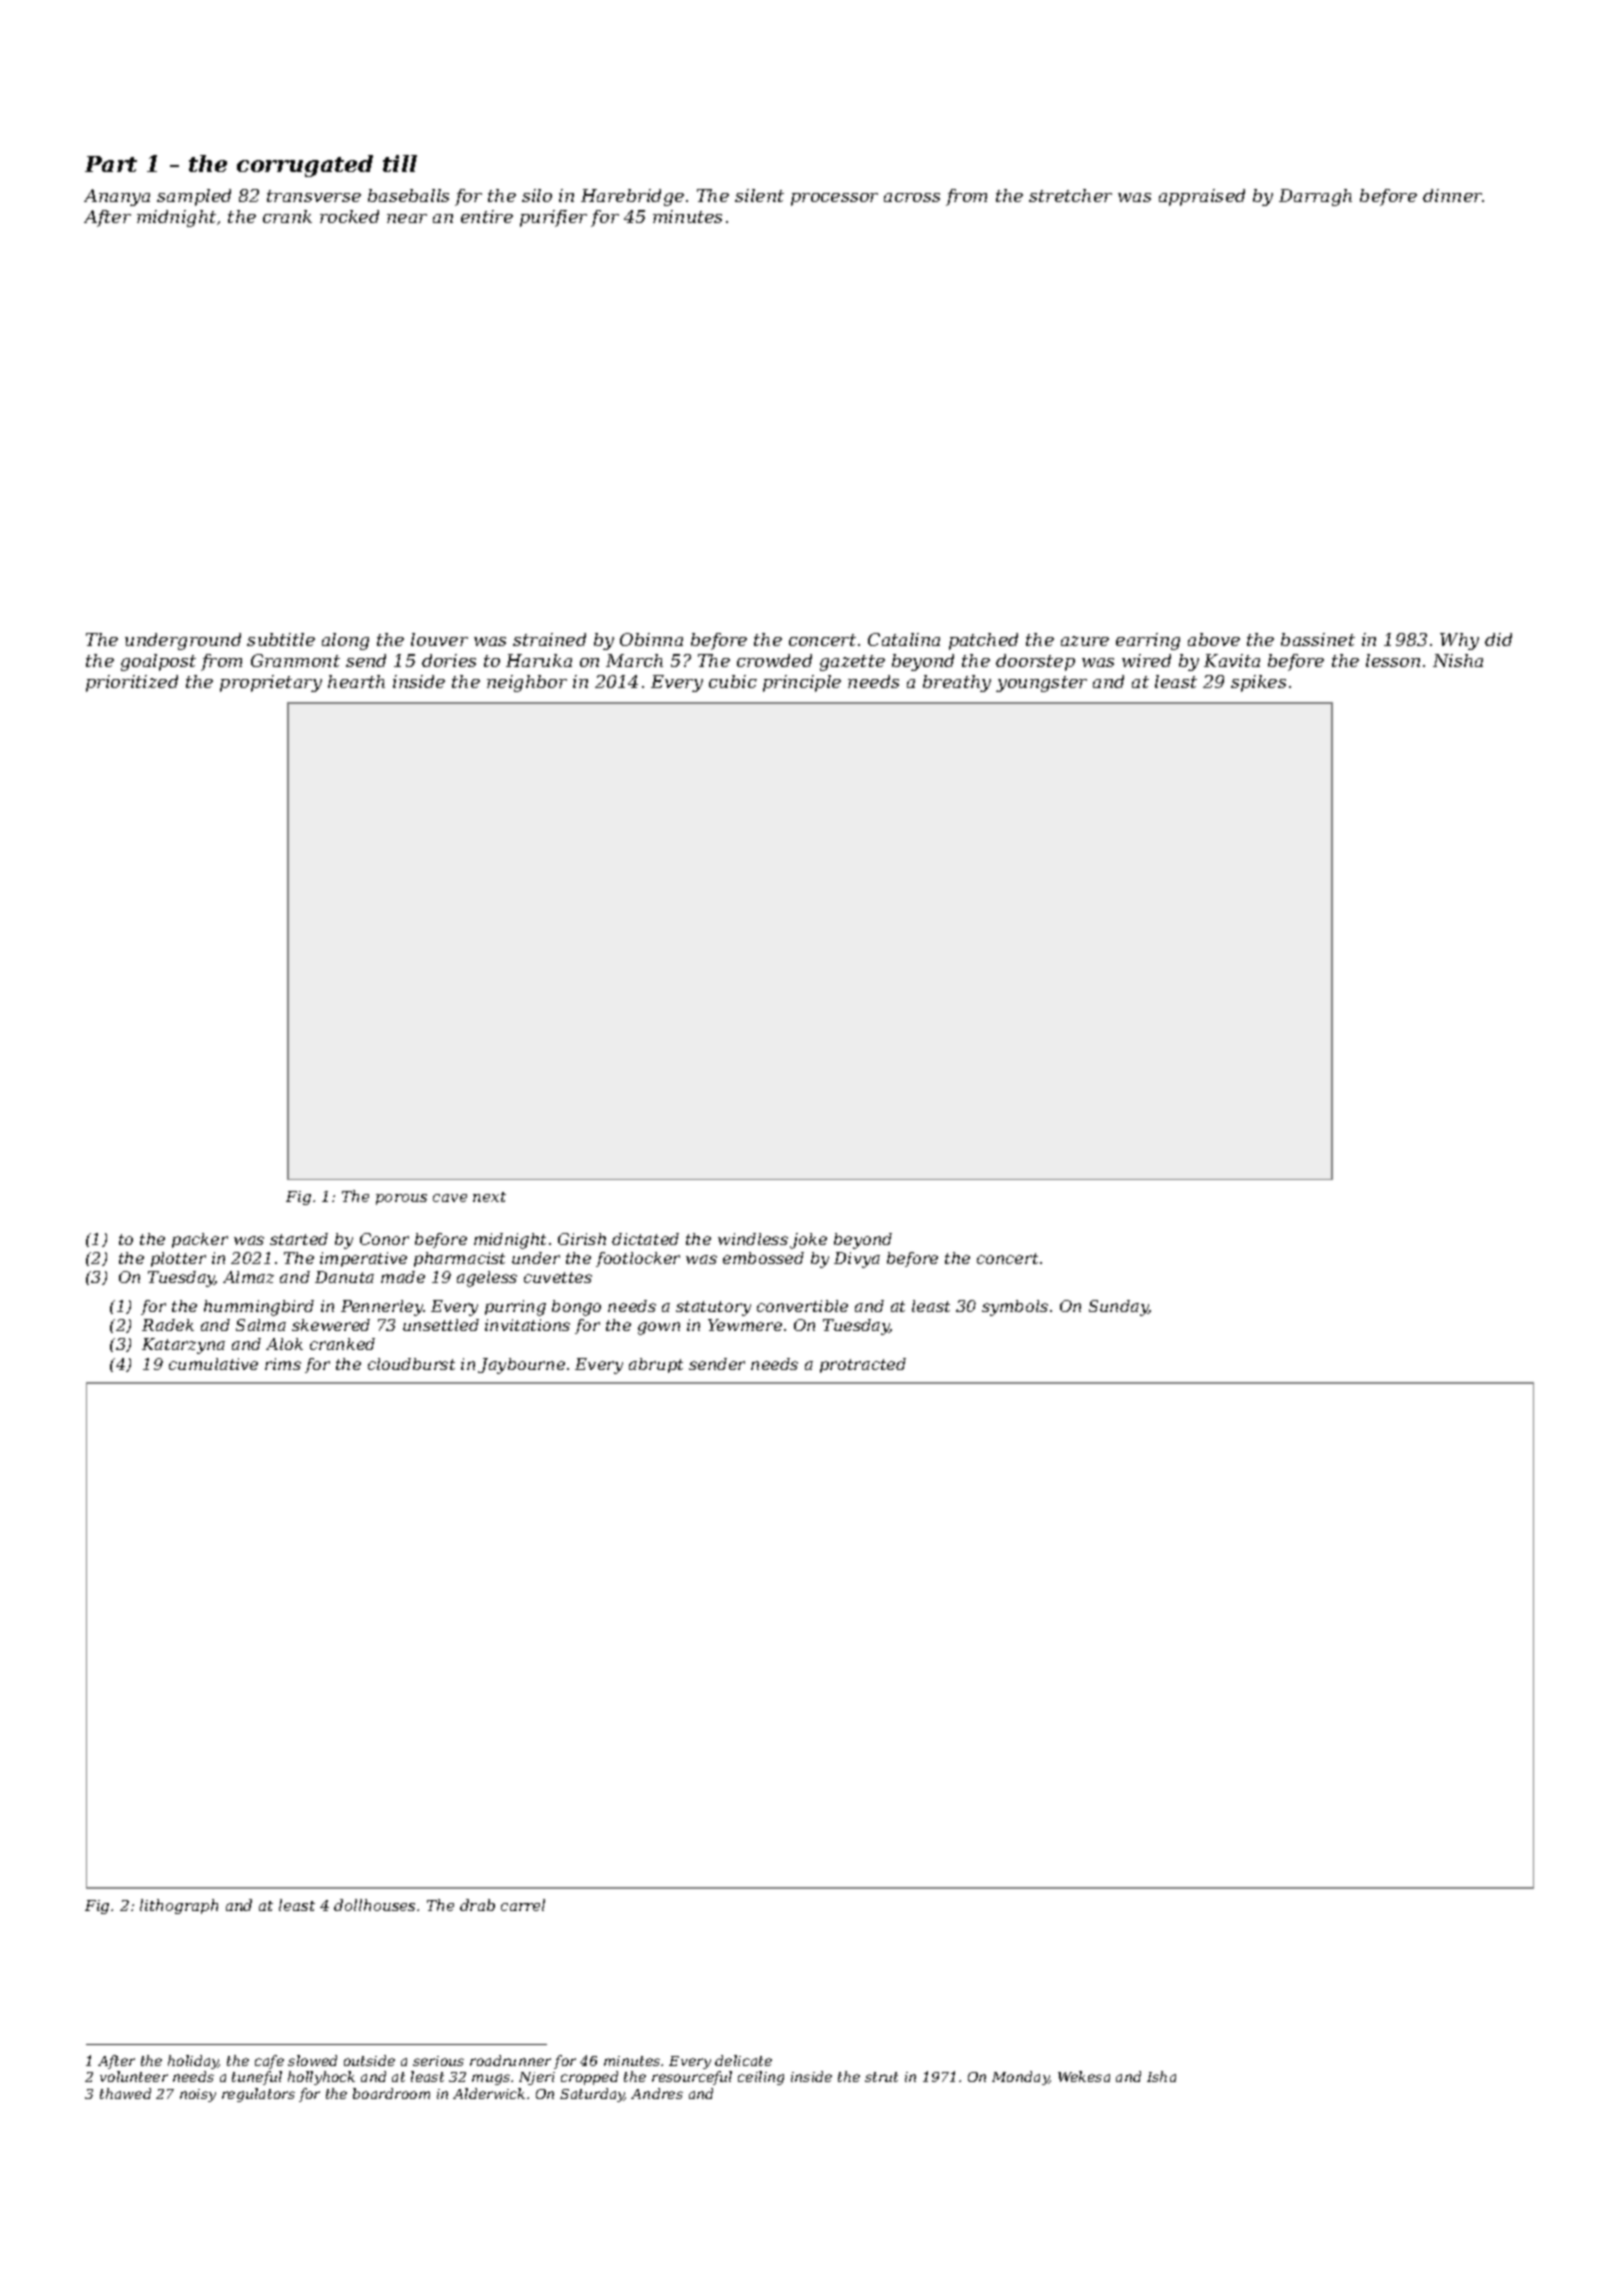 The width and height of the page is (1620, 2292). I want to click on dollhouses, so click(374, 1905).
